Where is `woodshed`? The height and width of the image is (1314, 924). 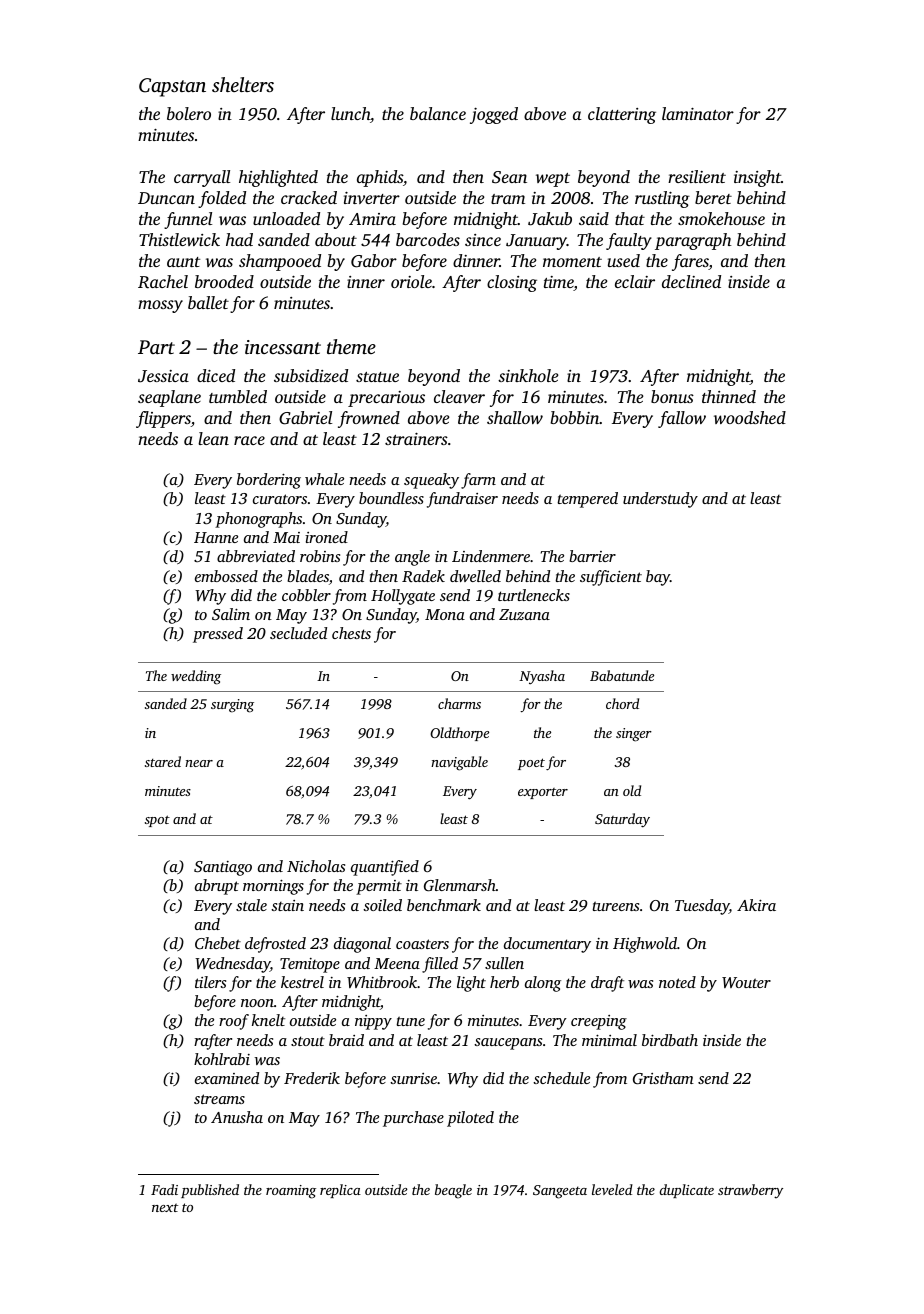
woodshed is located at coordinates (750, 417).
